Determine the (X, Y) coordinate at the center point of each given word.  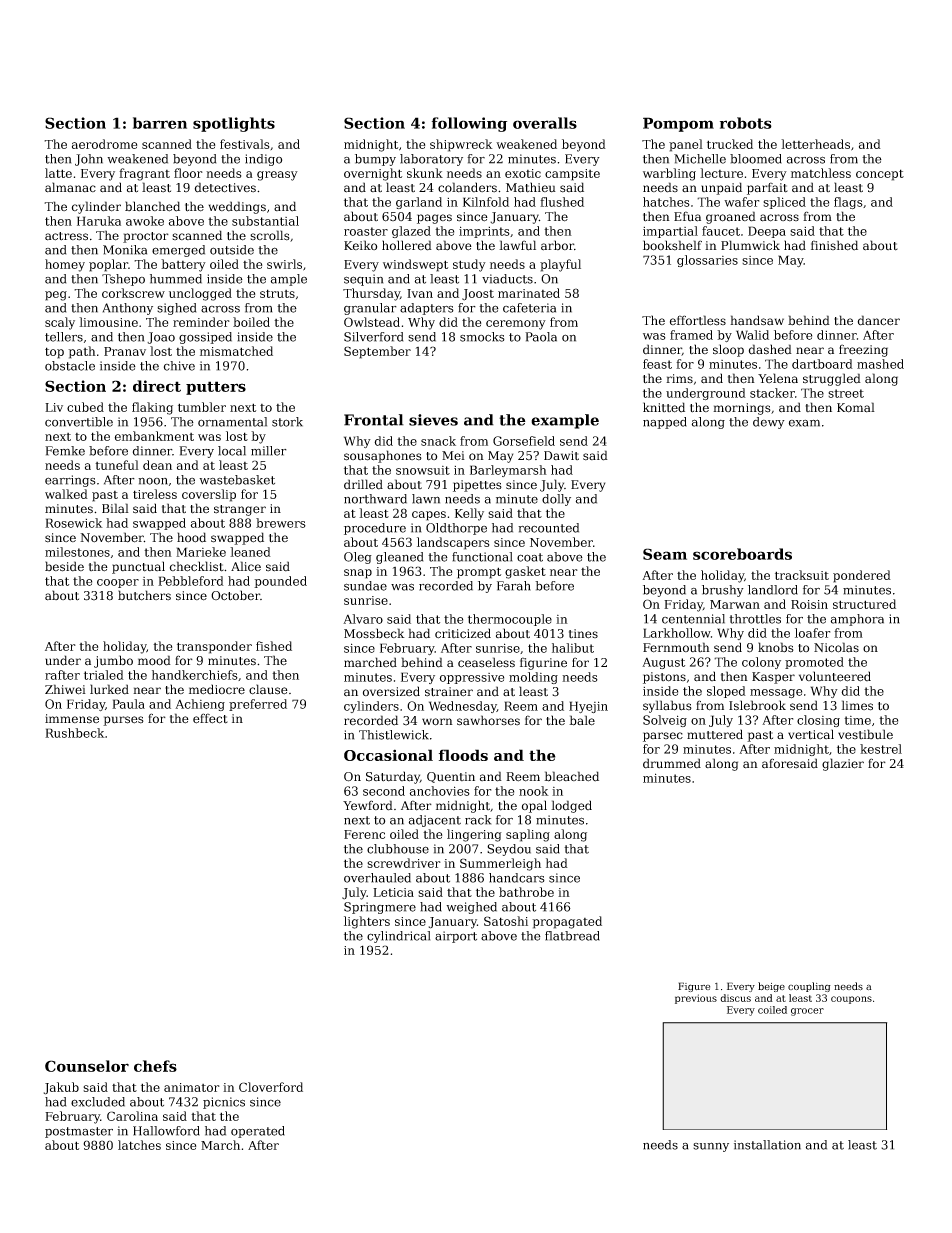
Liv (54, 407)
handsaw (757, 320)
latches (139, 1145)
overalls (545, 123)
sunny (711, 1147)
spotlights (234, 124)
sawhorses (488, 720)
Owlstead (372, 322)
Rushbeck (75, 733)
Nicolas (836, 647)
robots (746, 123)
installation (767, 1145)
